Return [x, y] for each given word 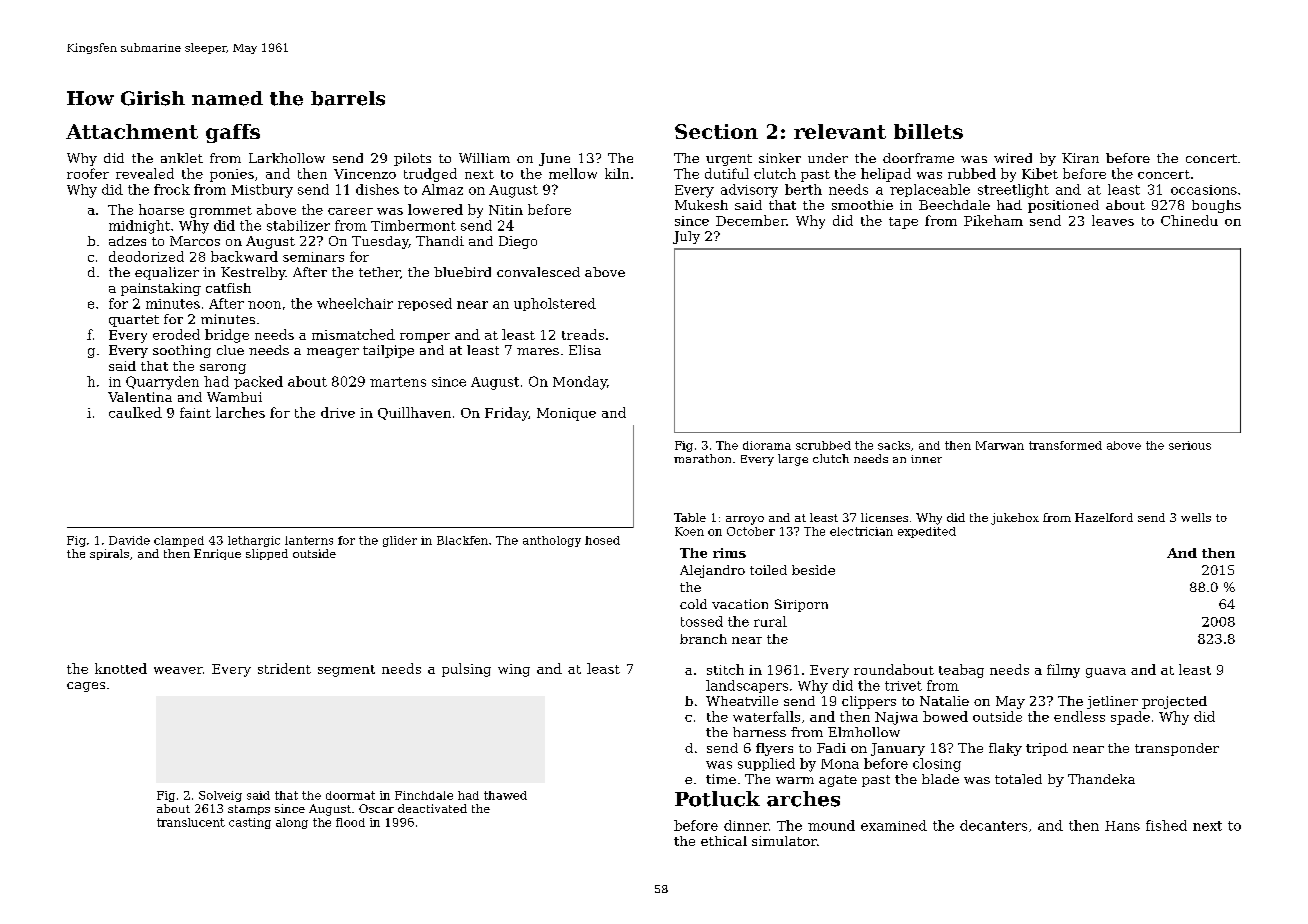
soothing [182, 351]
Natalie [944, 701]
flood [350, 822]
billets [928, 131]
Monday [580, 383]
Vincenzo [365, 174]
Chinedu [1189, 220]
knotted [121, 668]
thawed [505, 795]
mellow [573, 173]
